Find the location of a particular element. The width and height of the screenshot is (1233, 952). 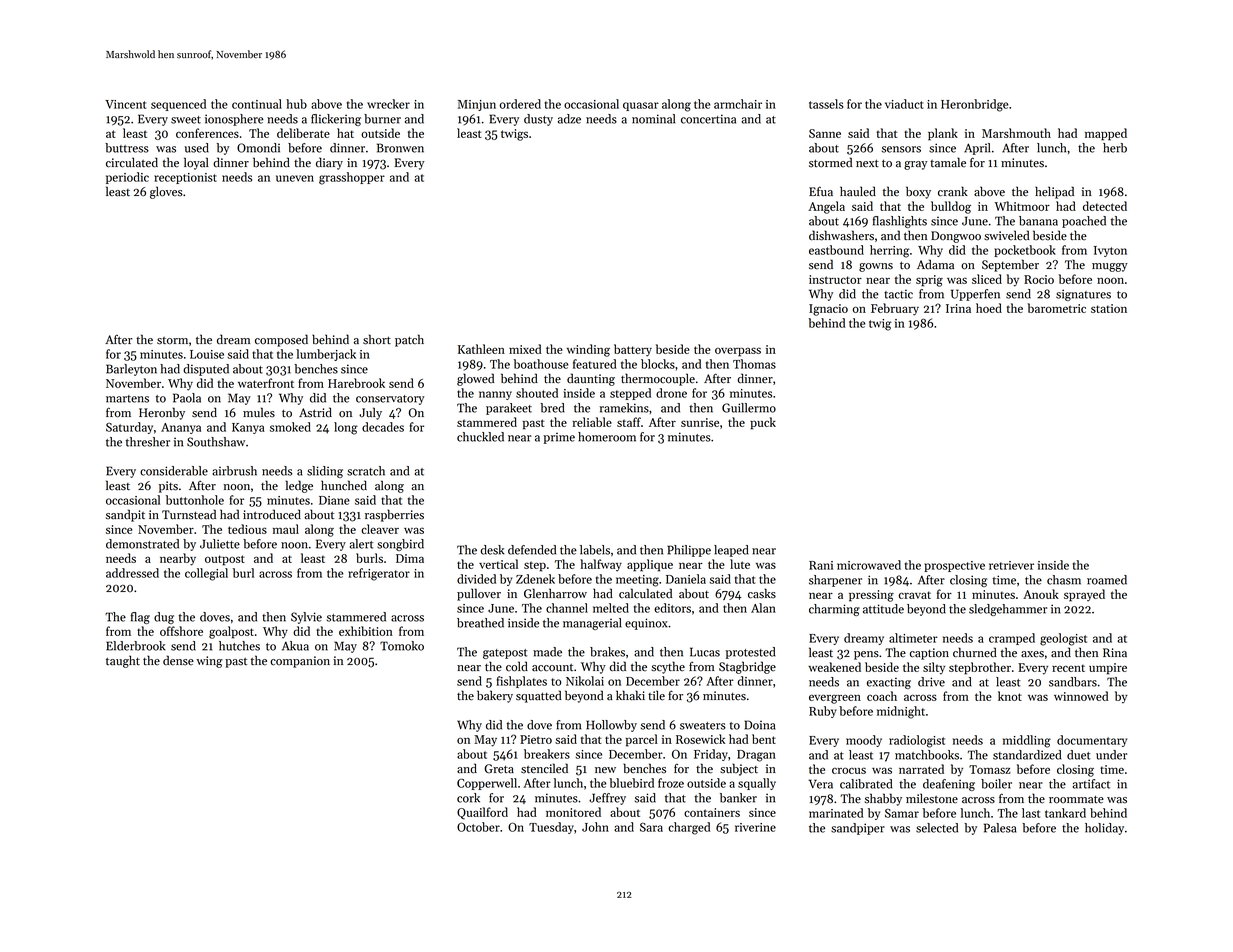

Hollowby is located at coordinates (611, 726).
